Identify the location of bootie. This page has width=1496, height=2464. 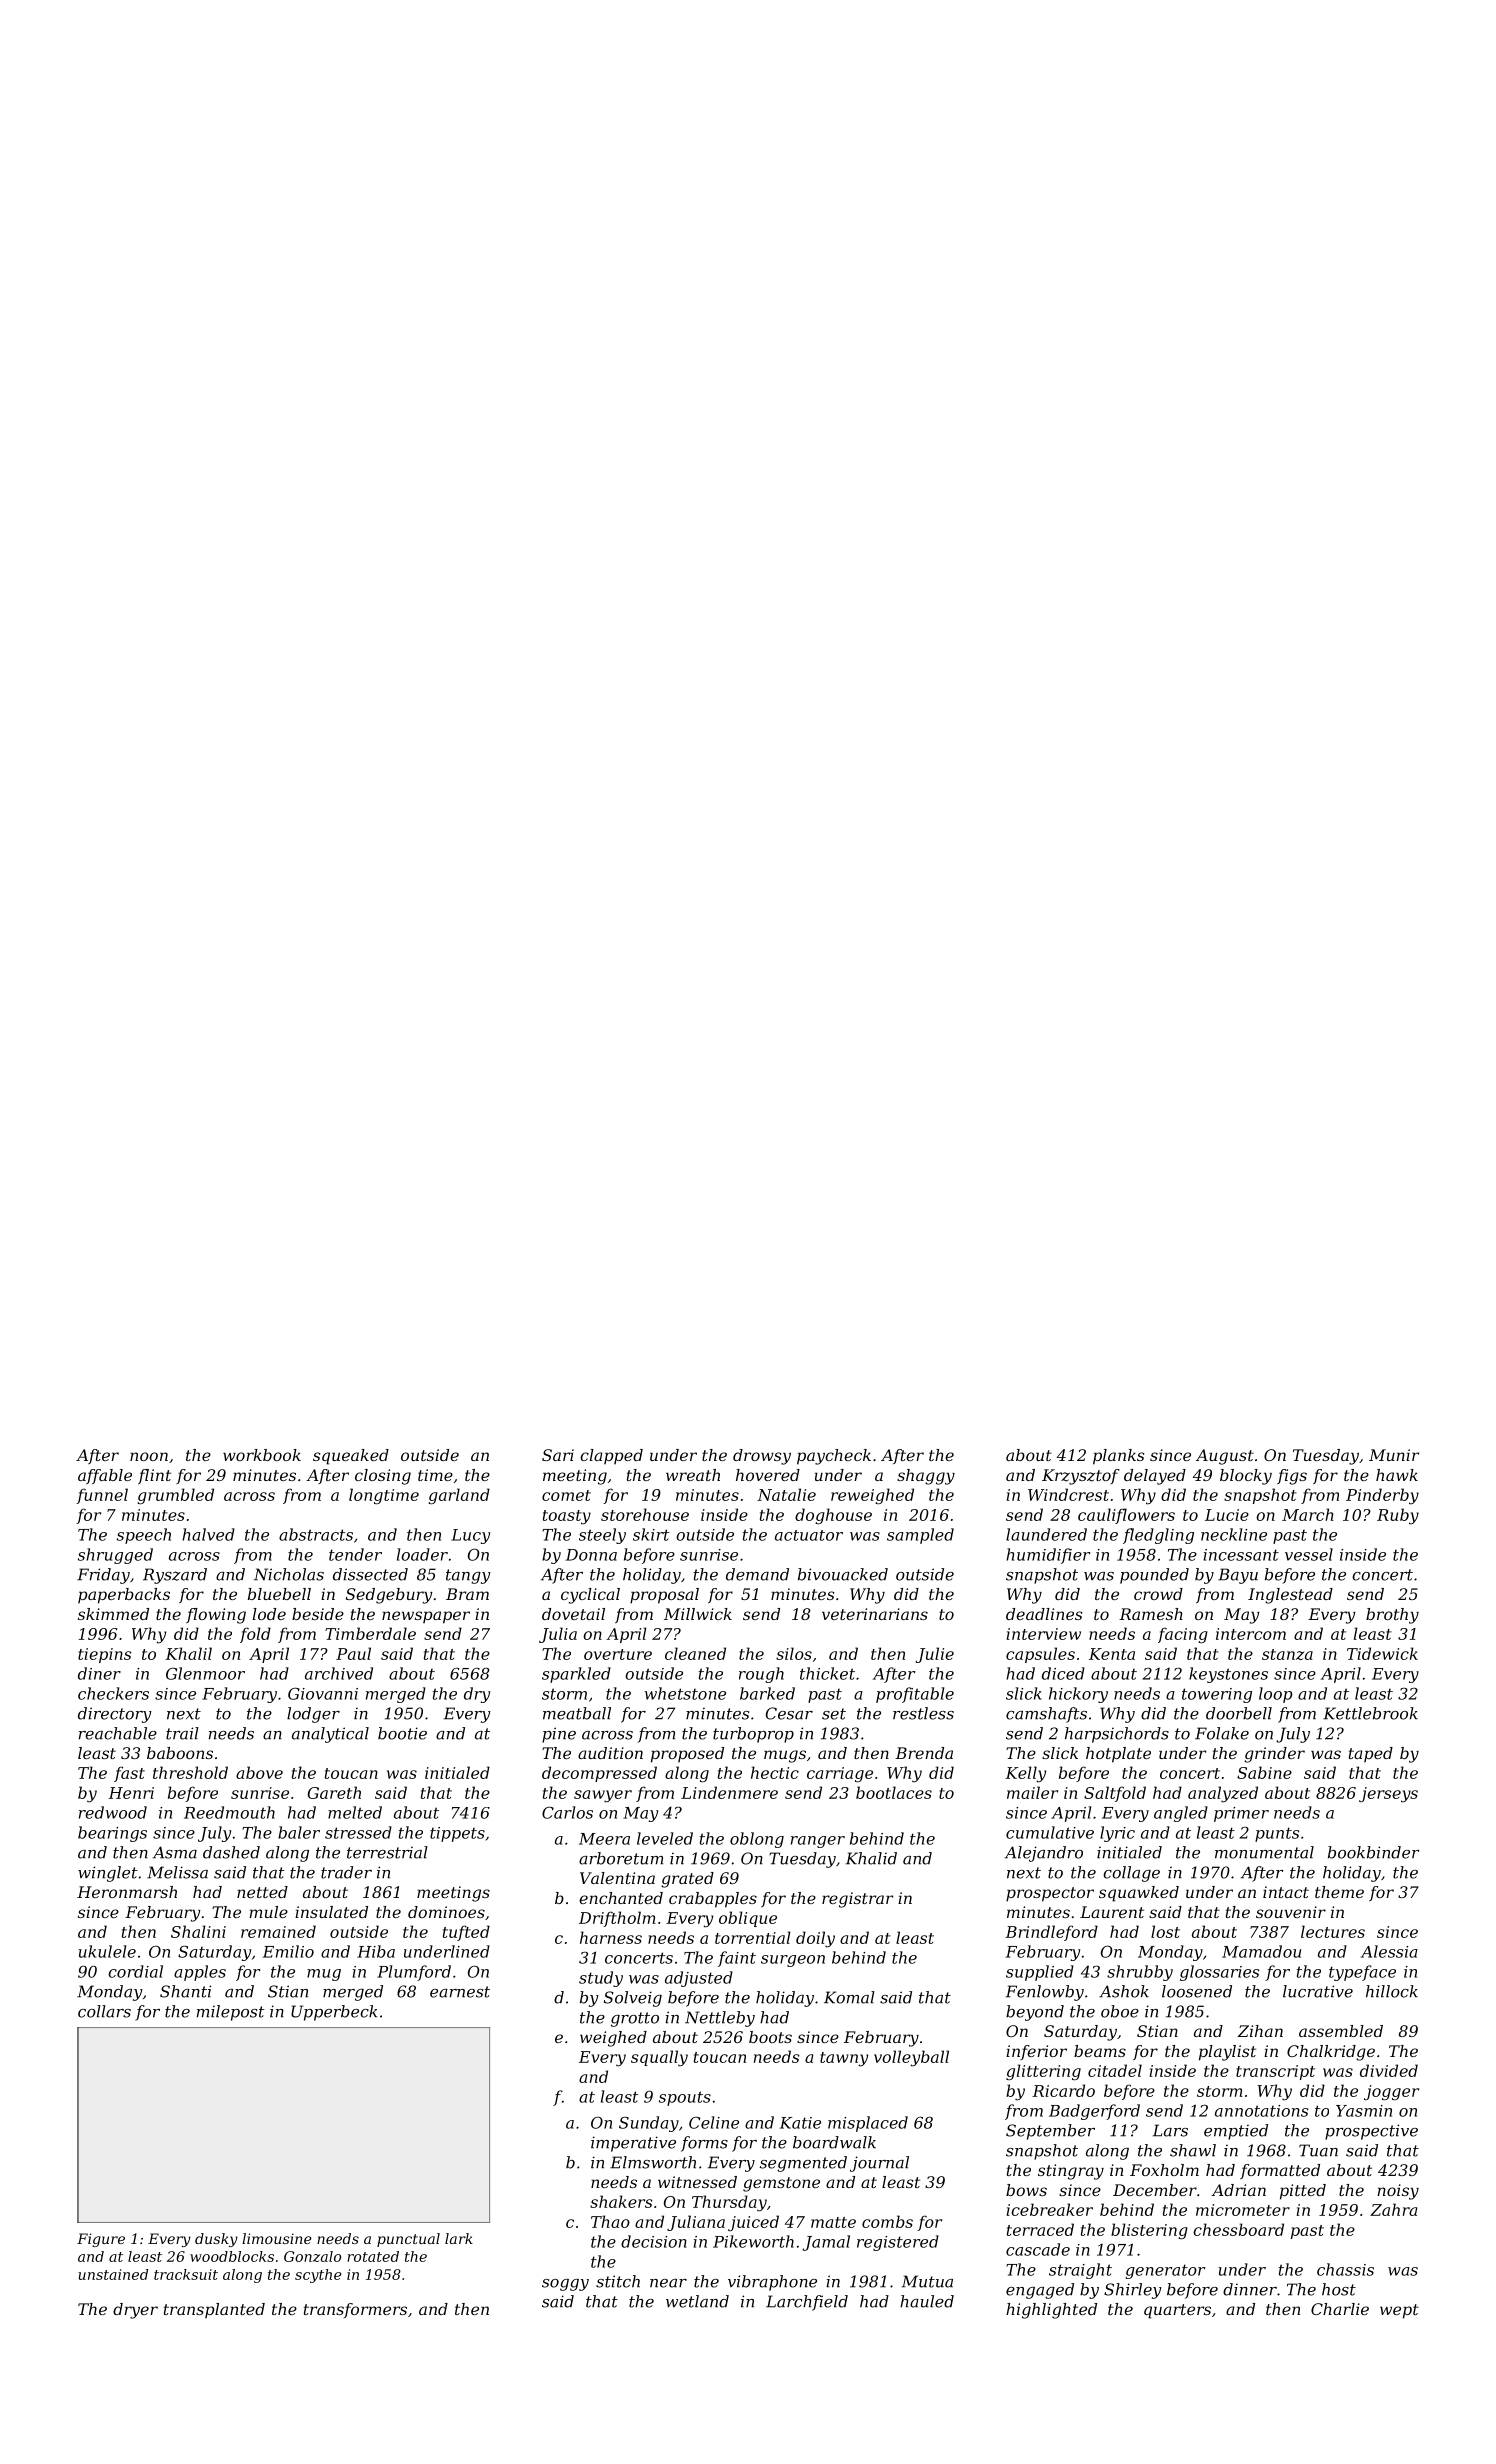
(402, 1733).
